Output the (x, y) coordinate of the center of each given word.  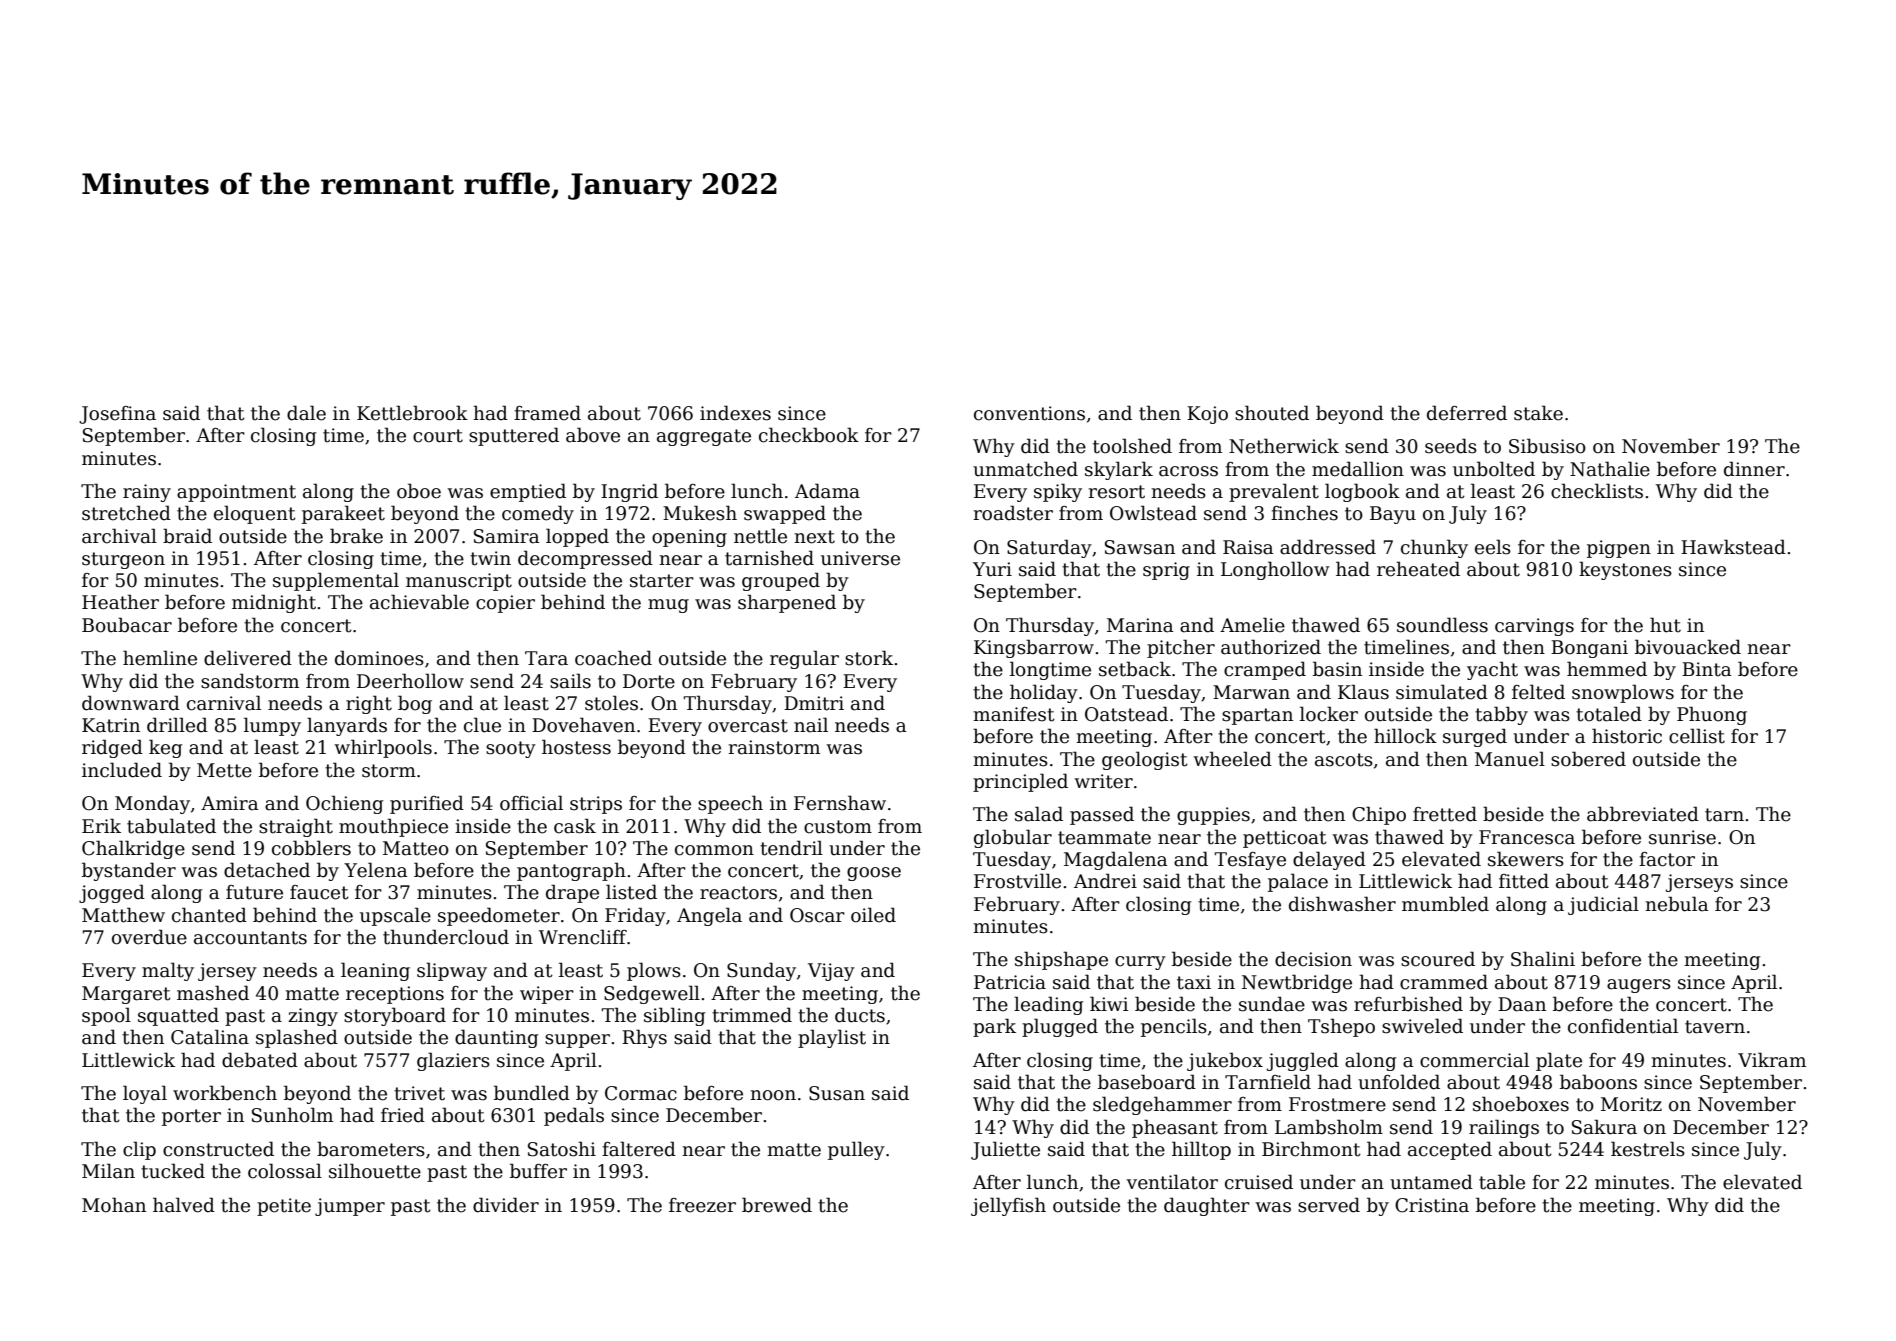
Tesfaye (1250, 861)
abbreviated (1643, 814)
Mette (224, 770)
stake (1538, 413)
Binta (1707, 669)
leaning (375, 971)
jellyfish (1008, 1206)
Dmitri (814, 703)
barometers (371, 1149)
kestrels (1648, 1149)
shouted (1272, 413)
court (438, 436)
